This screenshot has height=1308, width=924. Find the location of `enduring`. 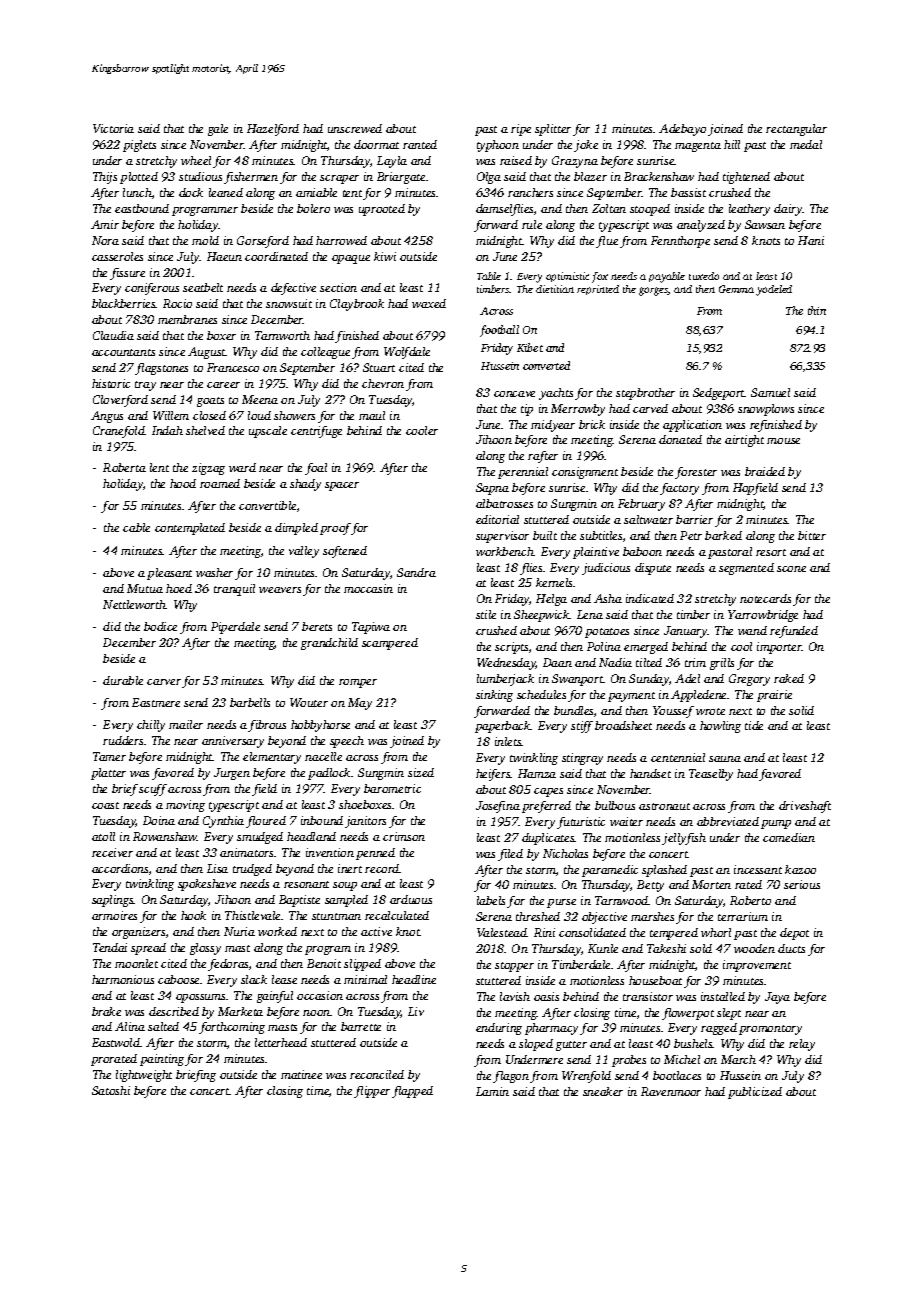

enduring is located at coordinates (499, 1029).
